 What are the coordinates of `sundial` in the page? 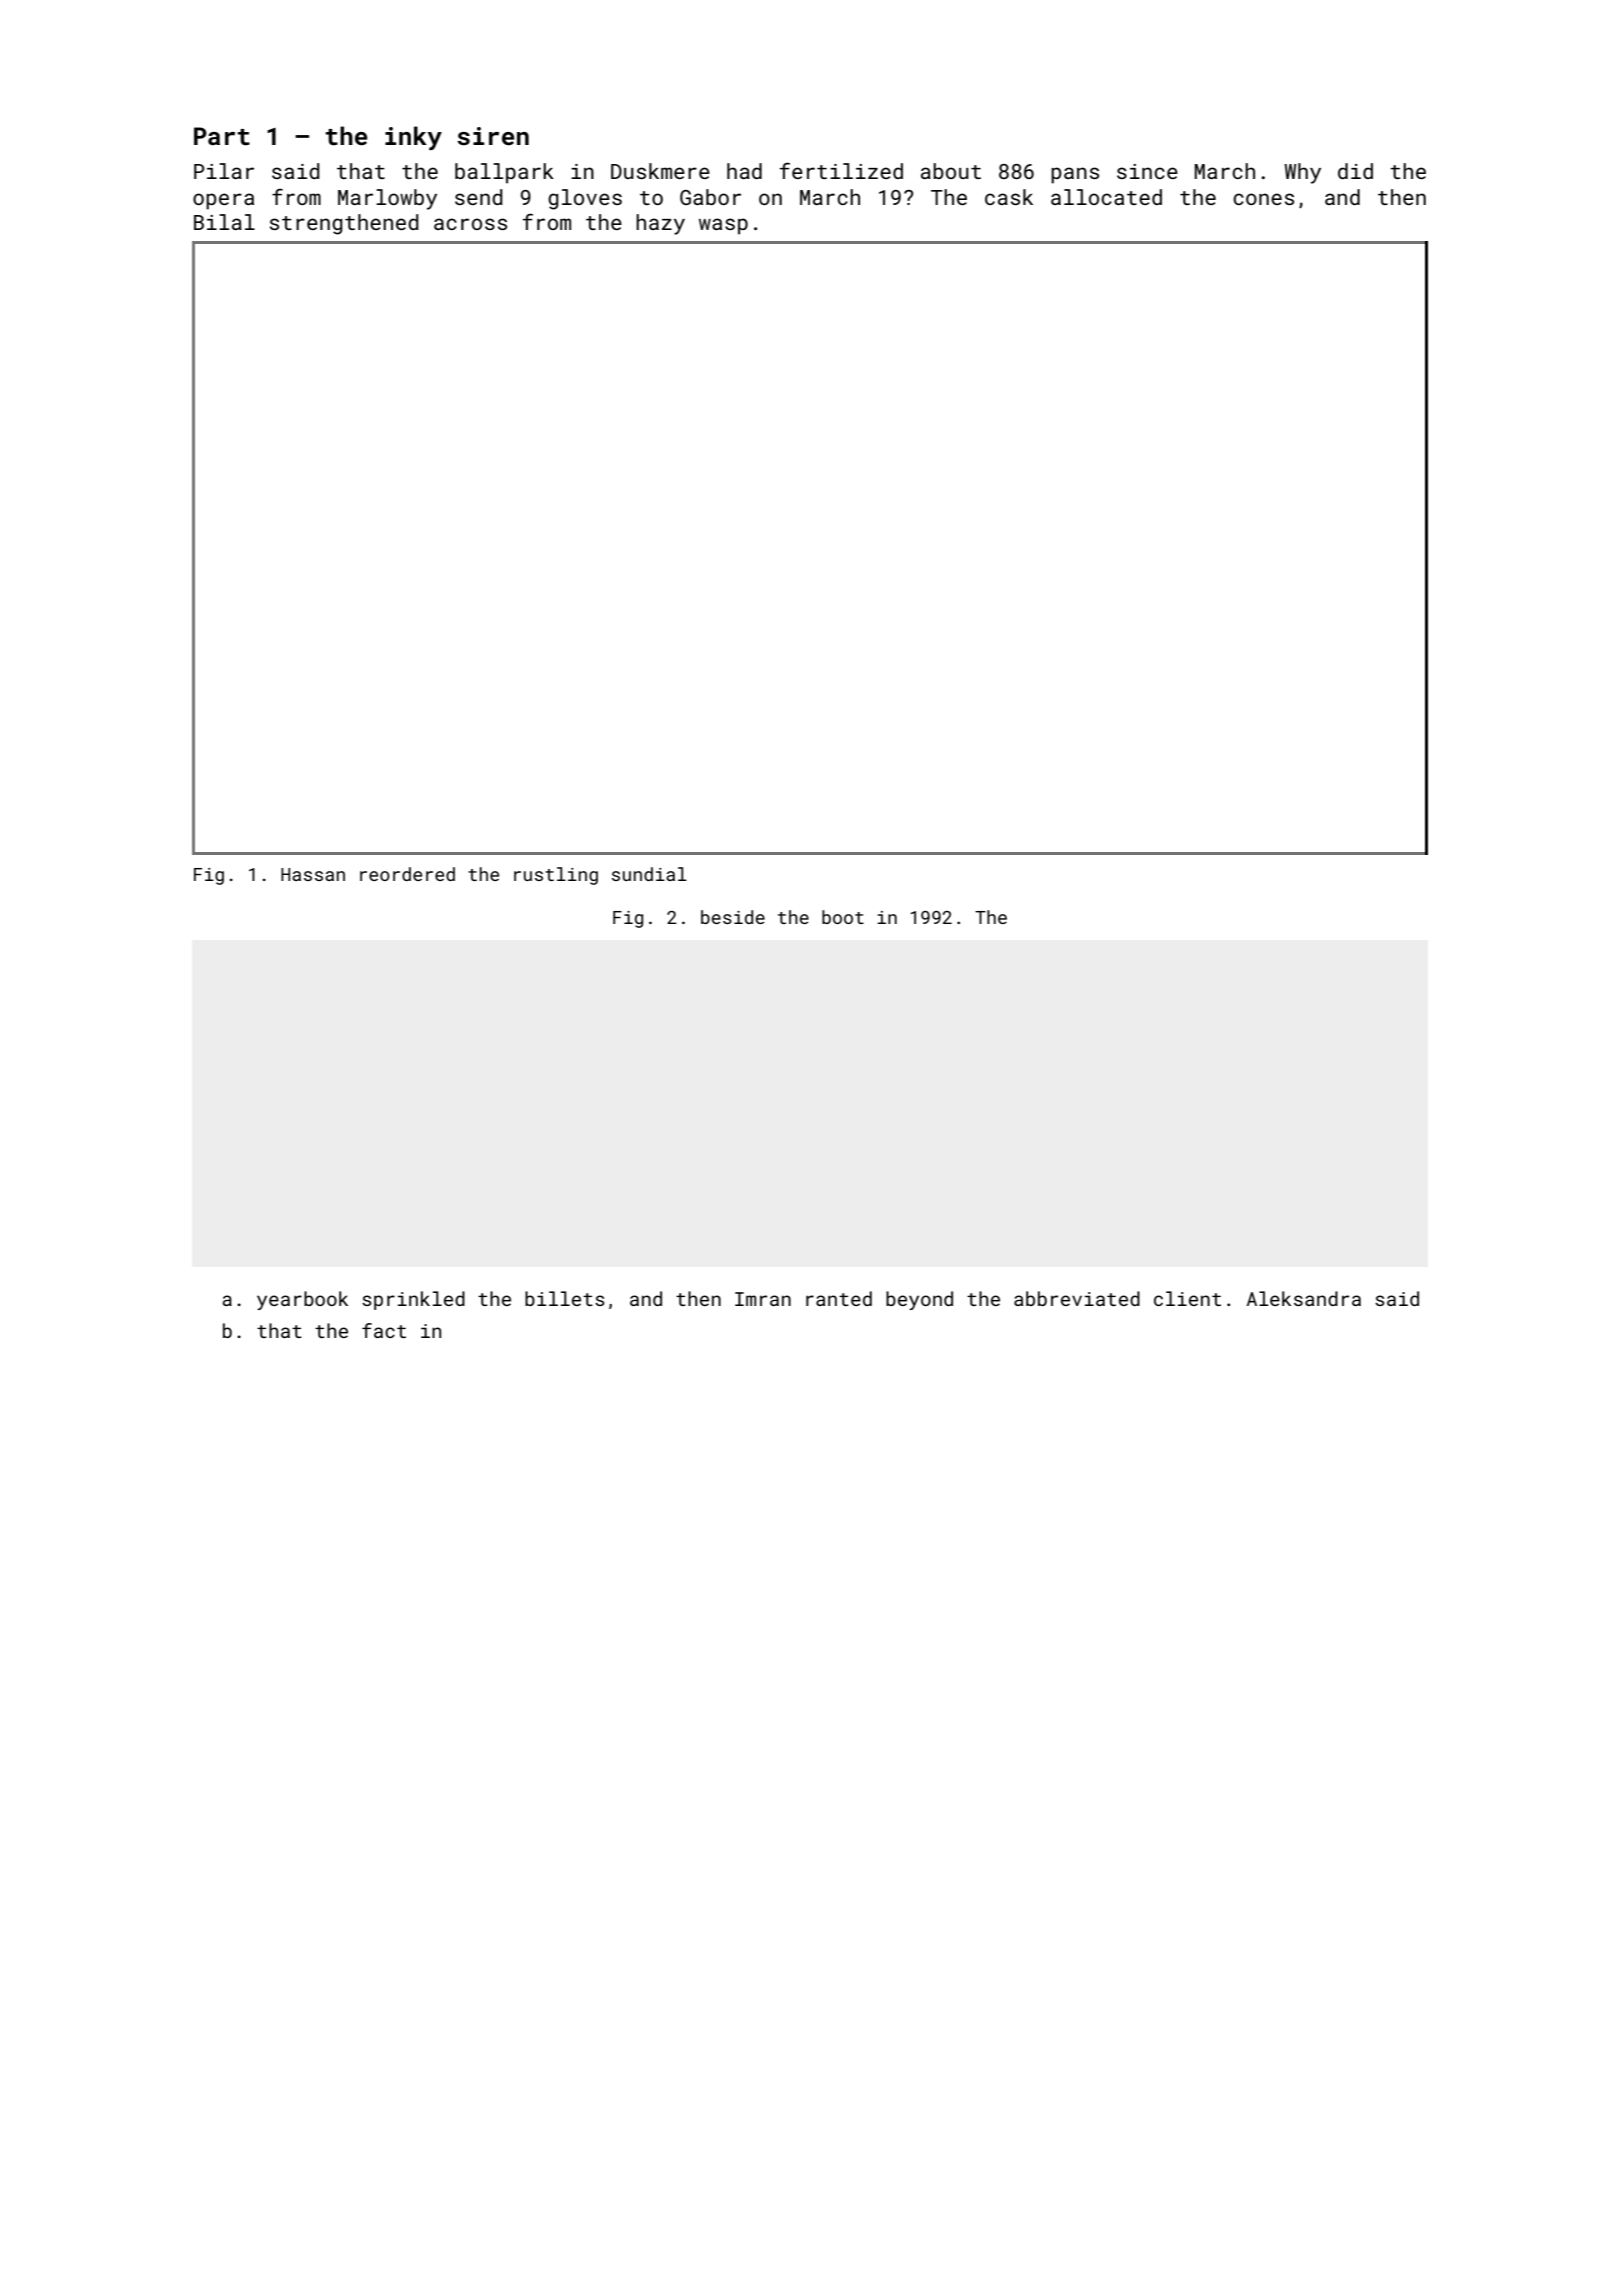 It's located at (649, 874).
